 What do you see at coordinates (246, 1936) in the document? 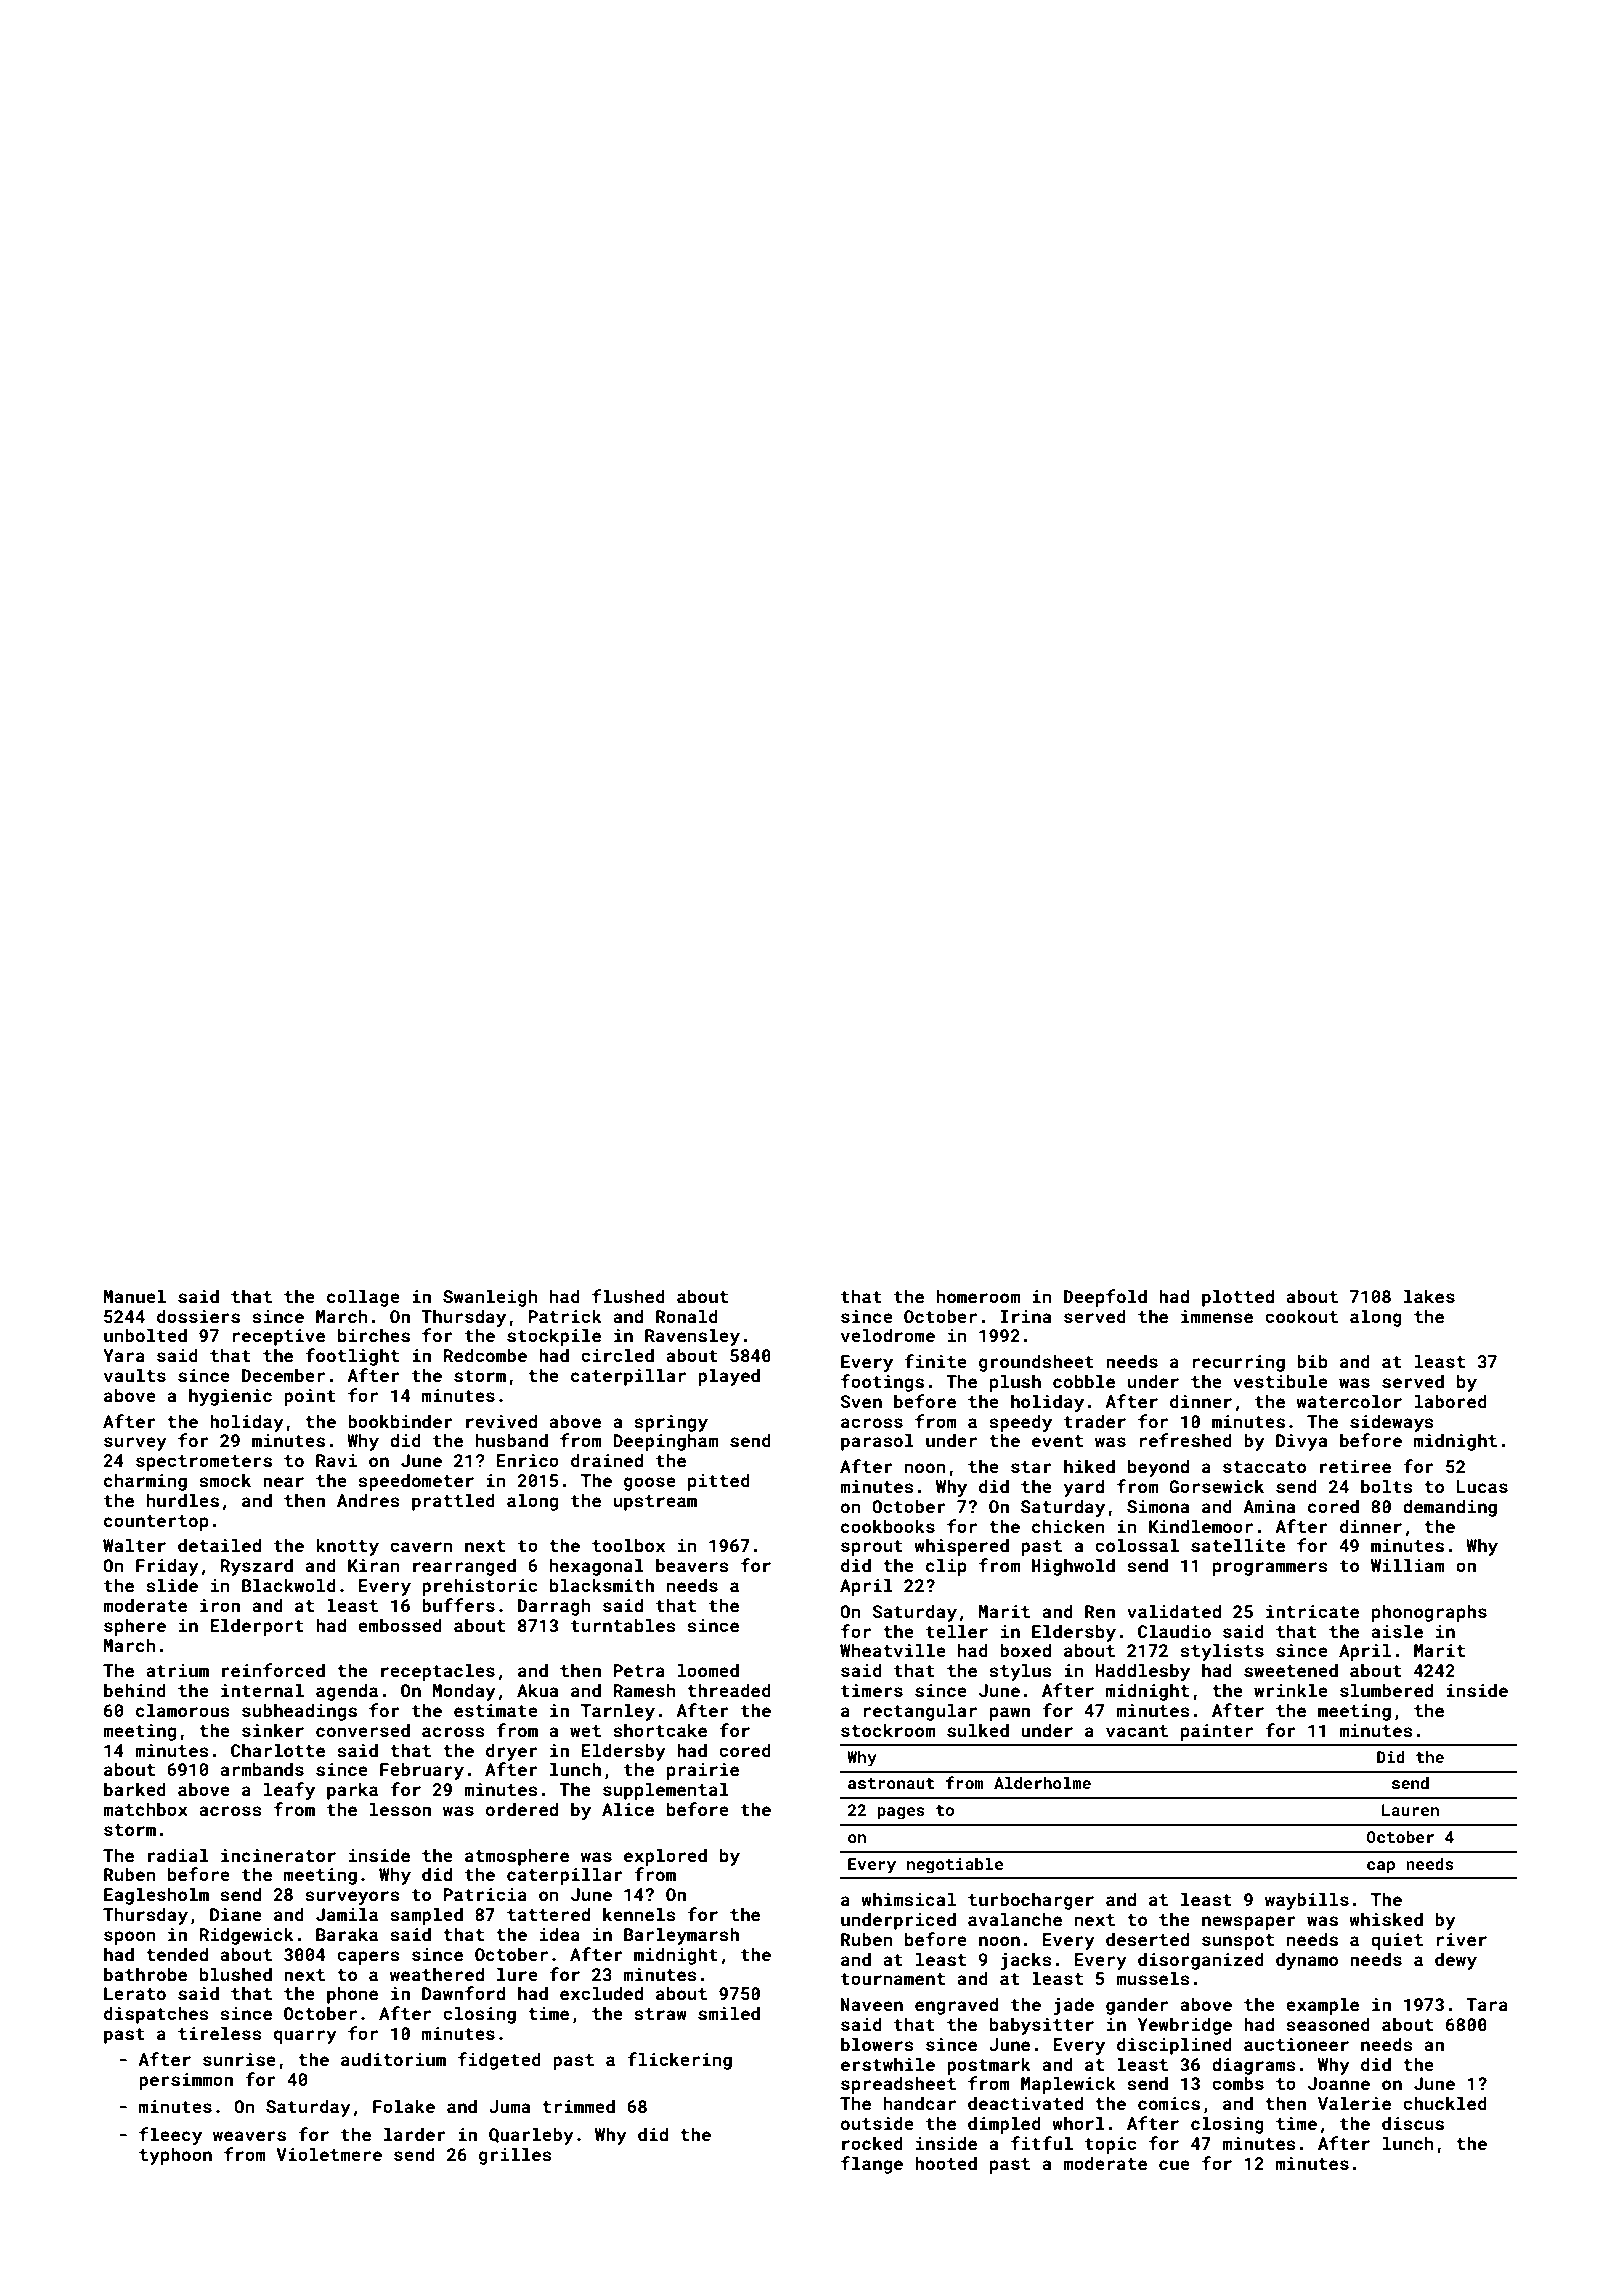
I see `Ridgewick` at bounding box center [246, 1936].
